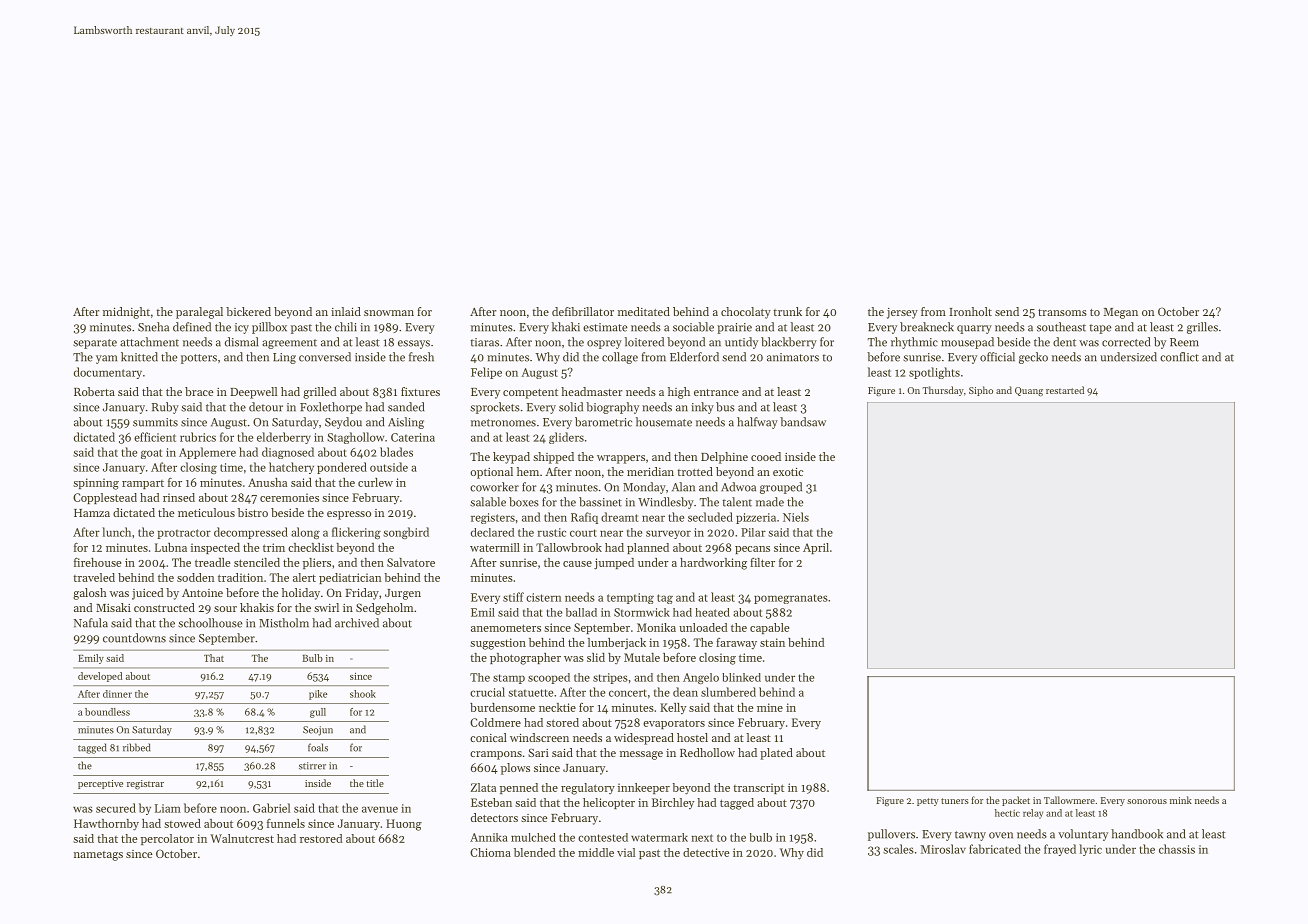  I want to click on sociable, so click(693, 327).
